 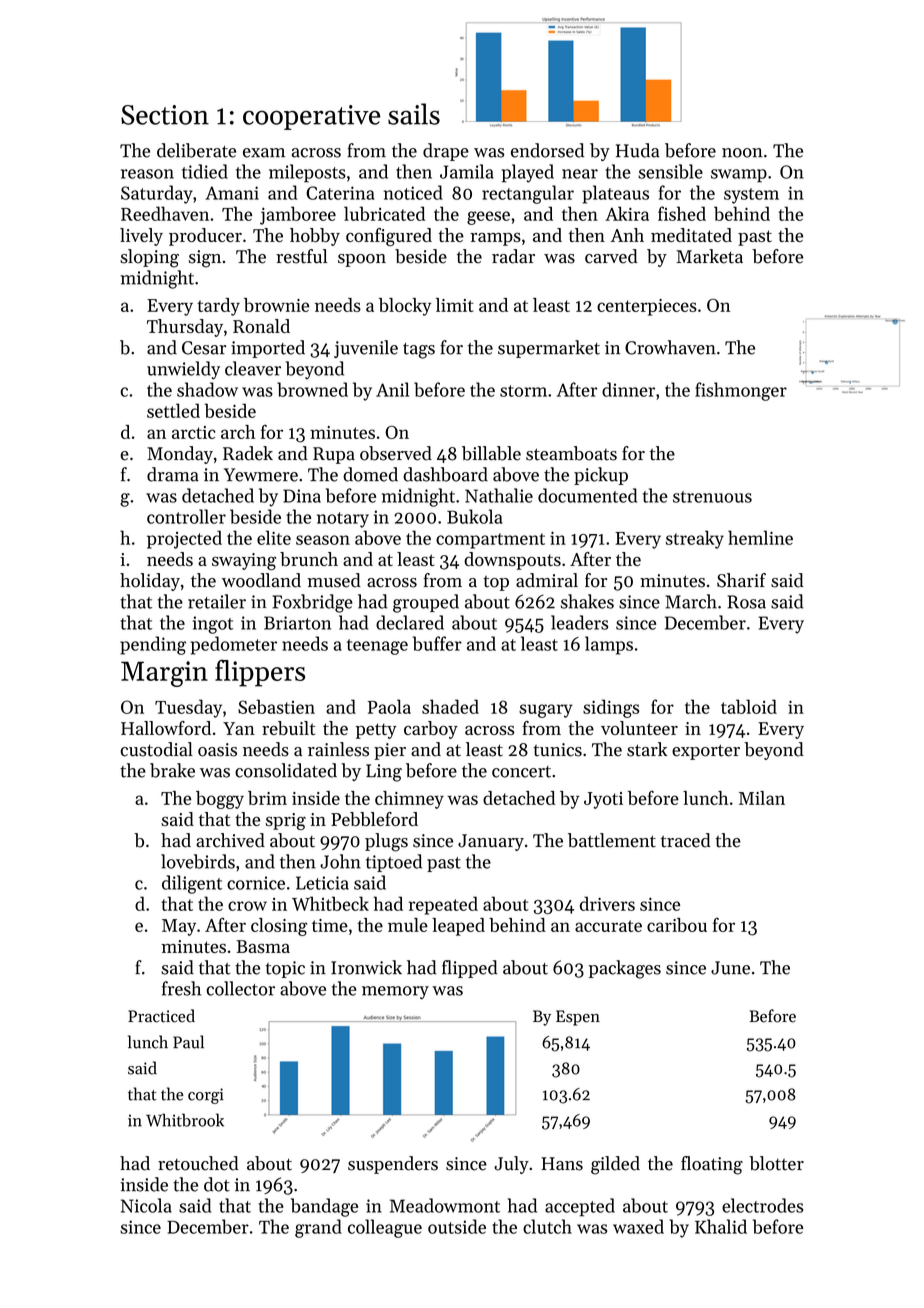 I want to click on fished, so click(x=682, y=213).
